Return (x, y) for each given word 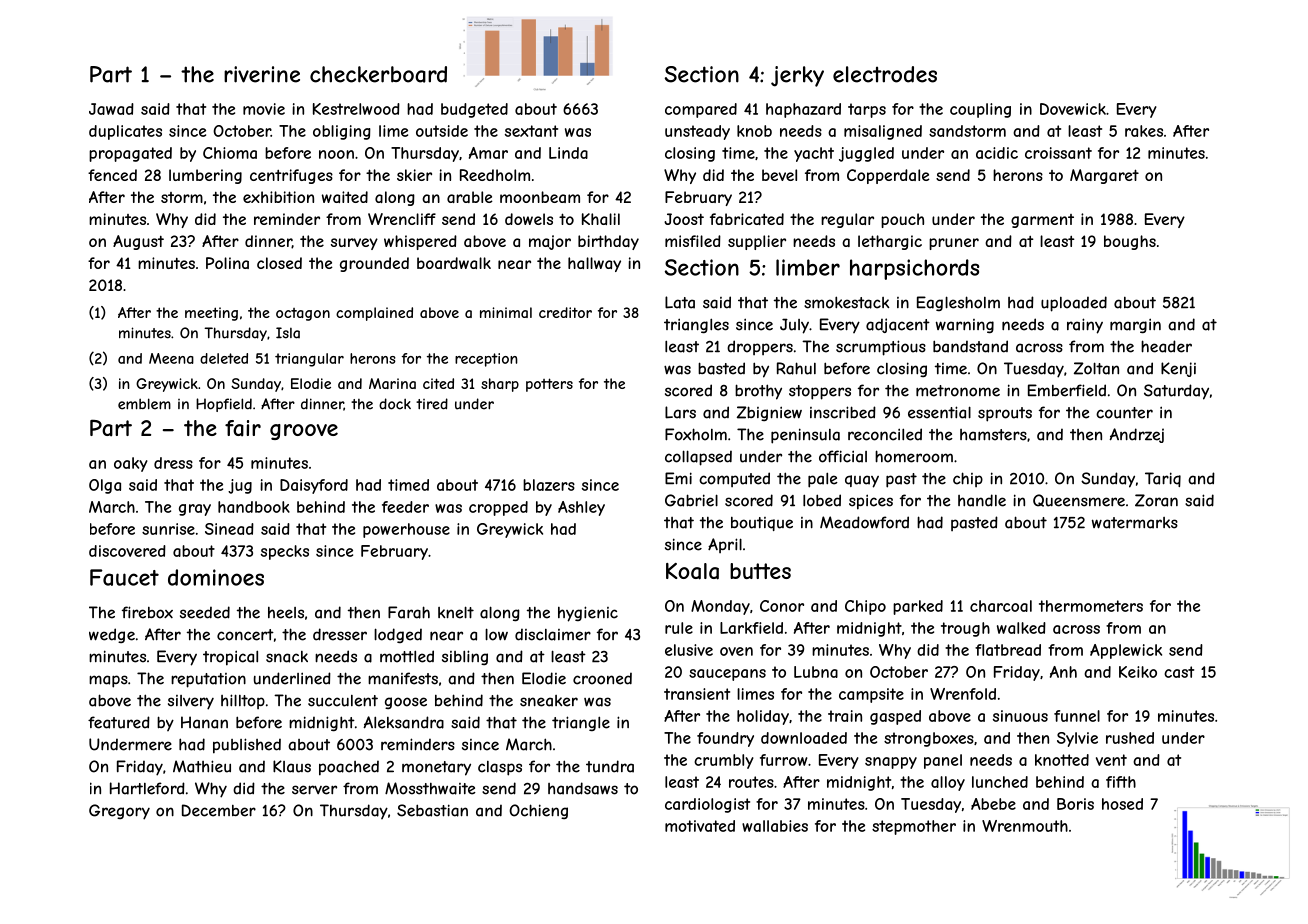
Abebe (993, 804)
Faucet (124, 577)
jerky (797, 76)
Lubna (816, 672)
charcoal (1001, 606)
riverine (262, 74)
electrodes (885, 74)
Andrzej (1136, 435)
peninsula (805, 436)
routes (751, 782)
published (247, 746)
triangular (309, 360)
